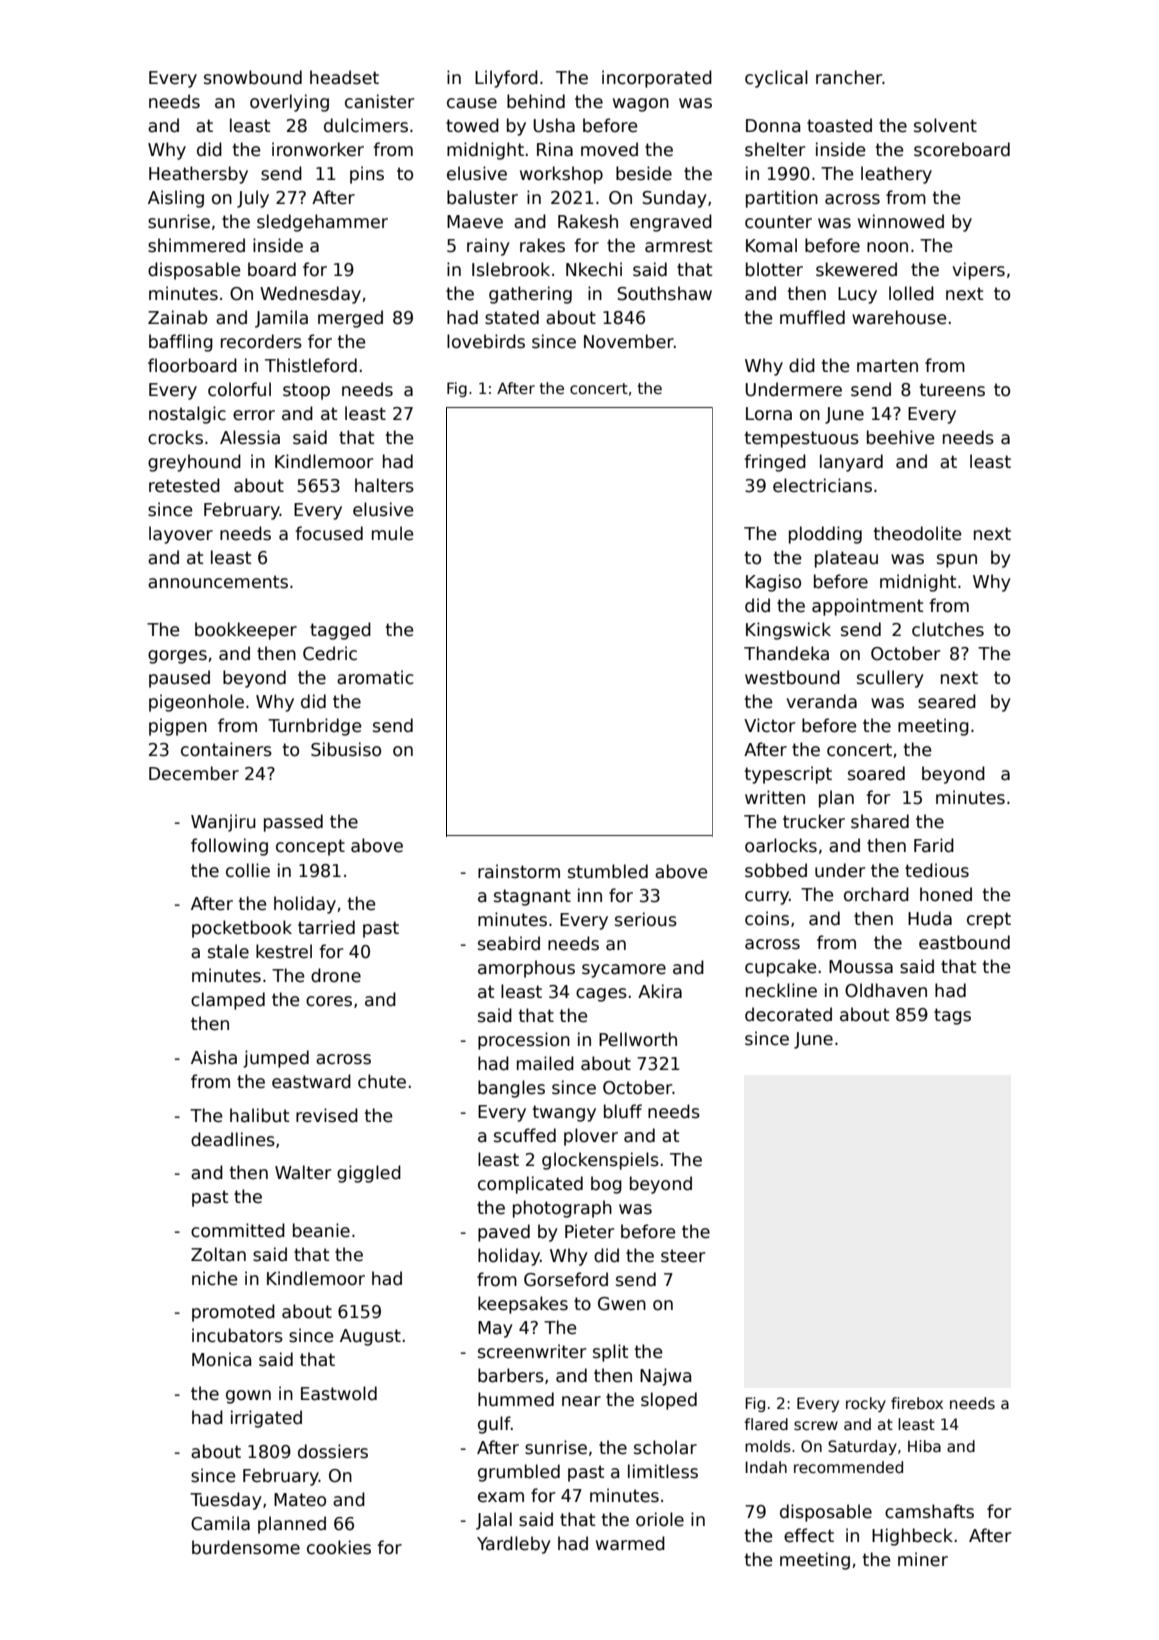 This screenshot has width=1159, height=1640. I want to click on Pieter, so click(590, 1231).
